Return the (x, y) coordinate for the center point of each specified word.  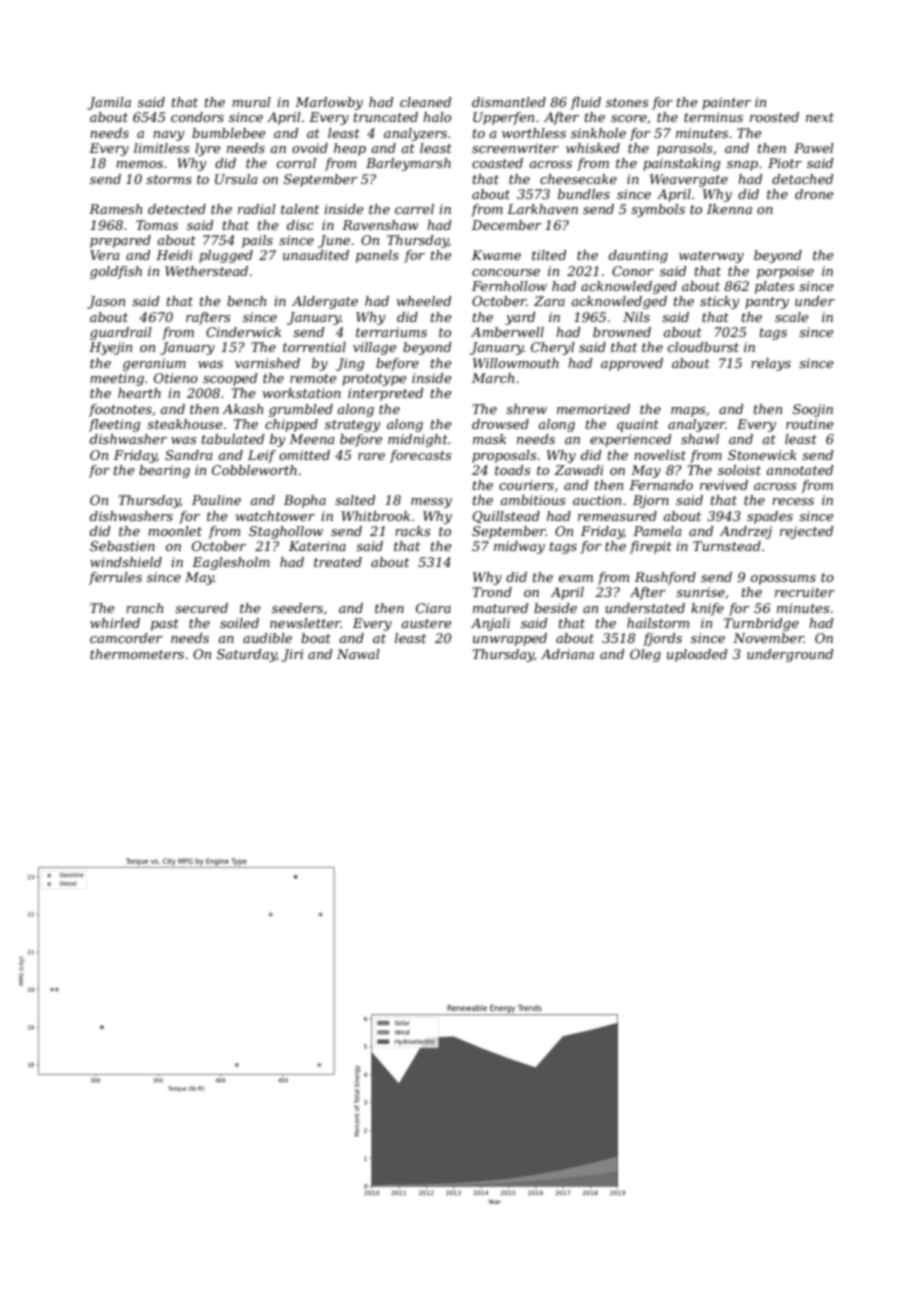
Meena (312, 439)
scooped (230, 379)
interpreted (385, 394)
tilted (549, 255)
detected (177, 209)
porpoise (785, 272)
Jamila (109, 103)
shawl (700, 439)
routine (810, 424)
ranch (144, 608)
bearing (164, 471)
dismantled (509, 102)
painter (726, 103)
